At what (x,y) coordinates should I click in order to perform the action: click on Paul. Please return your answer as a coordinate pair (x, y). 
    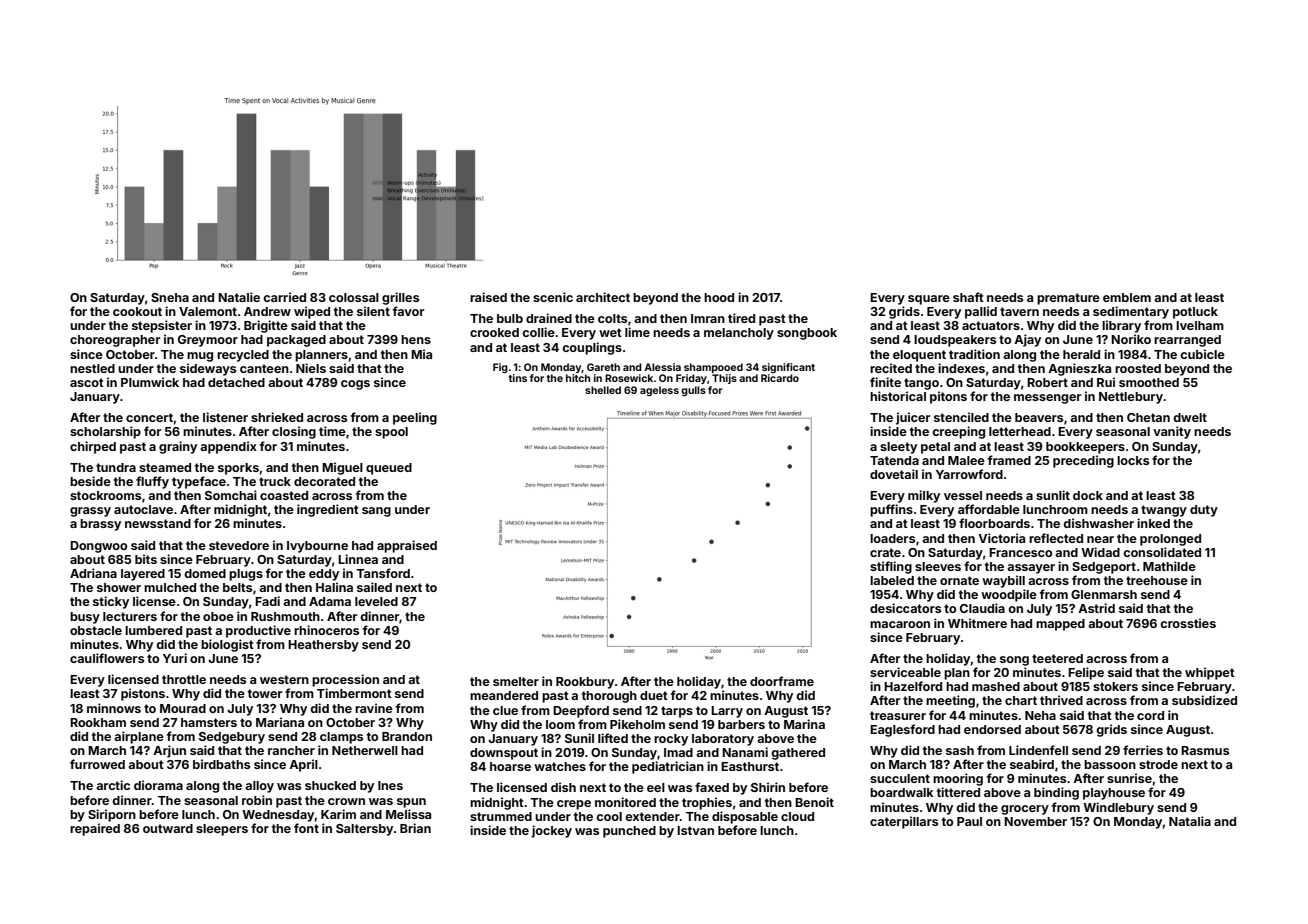
    Looking at the image, I should click on (969, 821).
